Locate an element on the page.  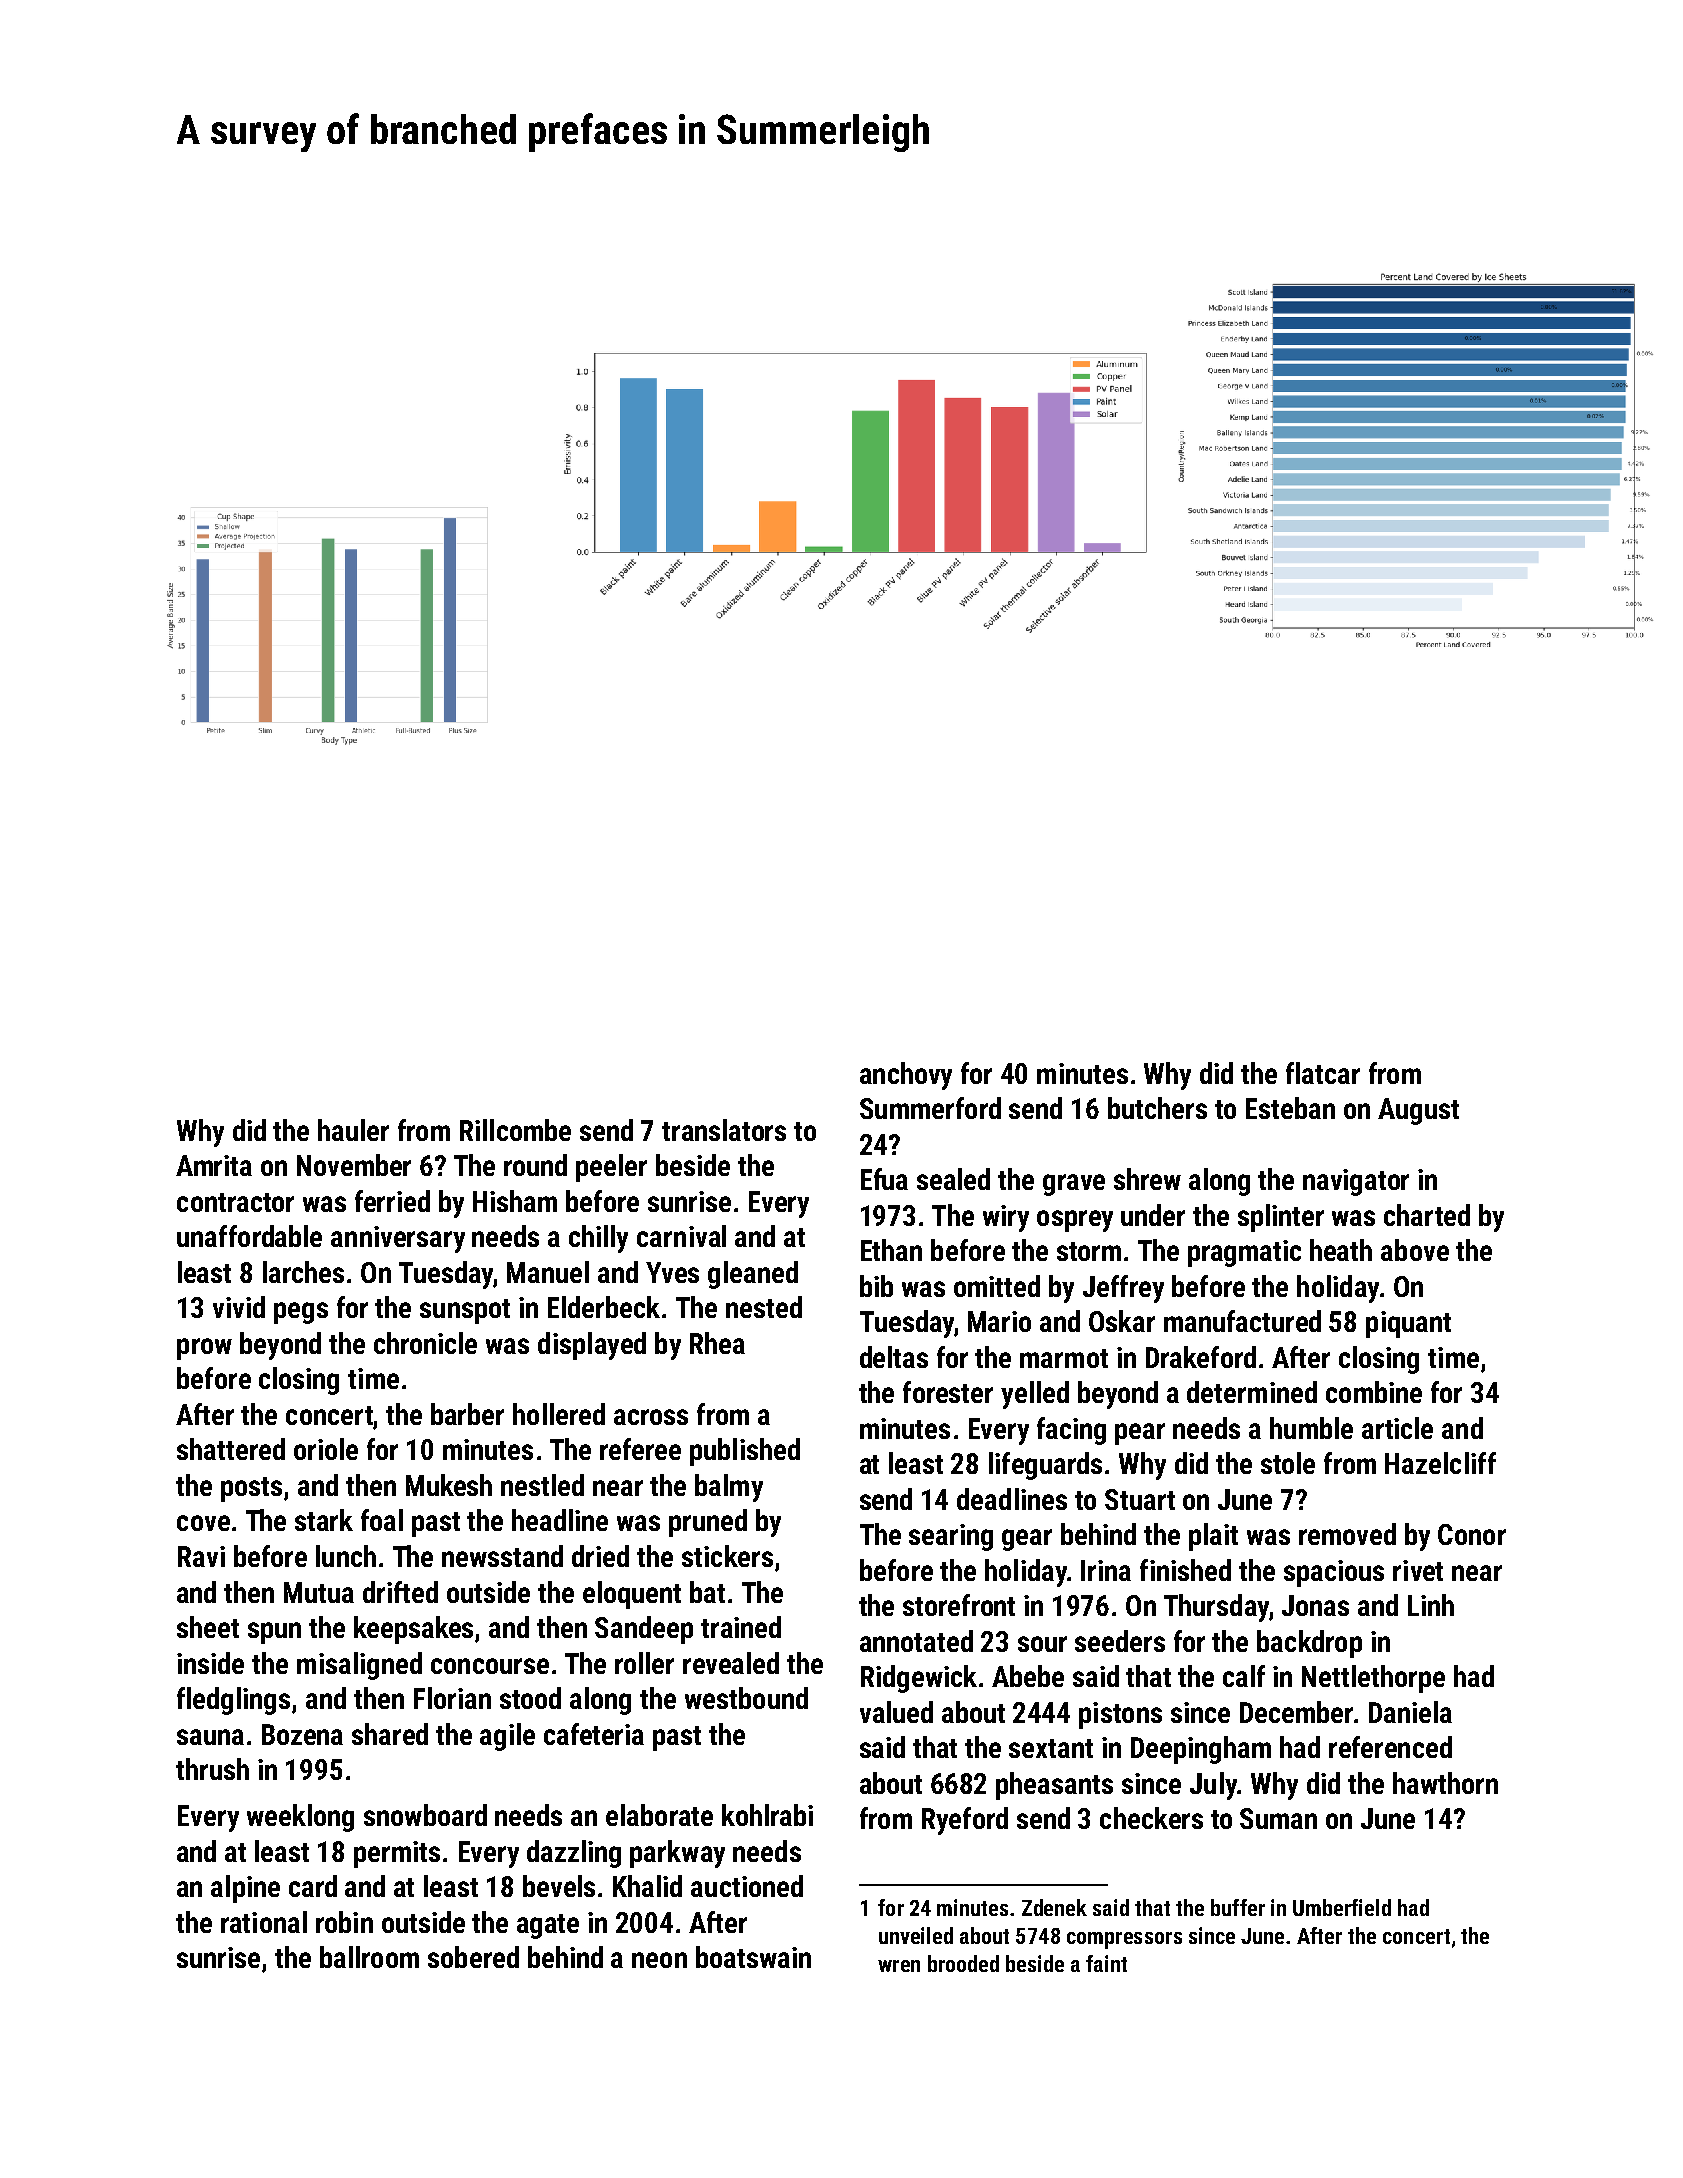
valued is located at coordinates (896, 1712).
